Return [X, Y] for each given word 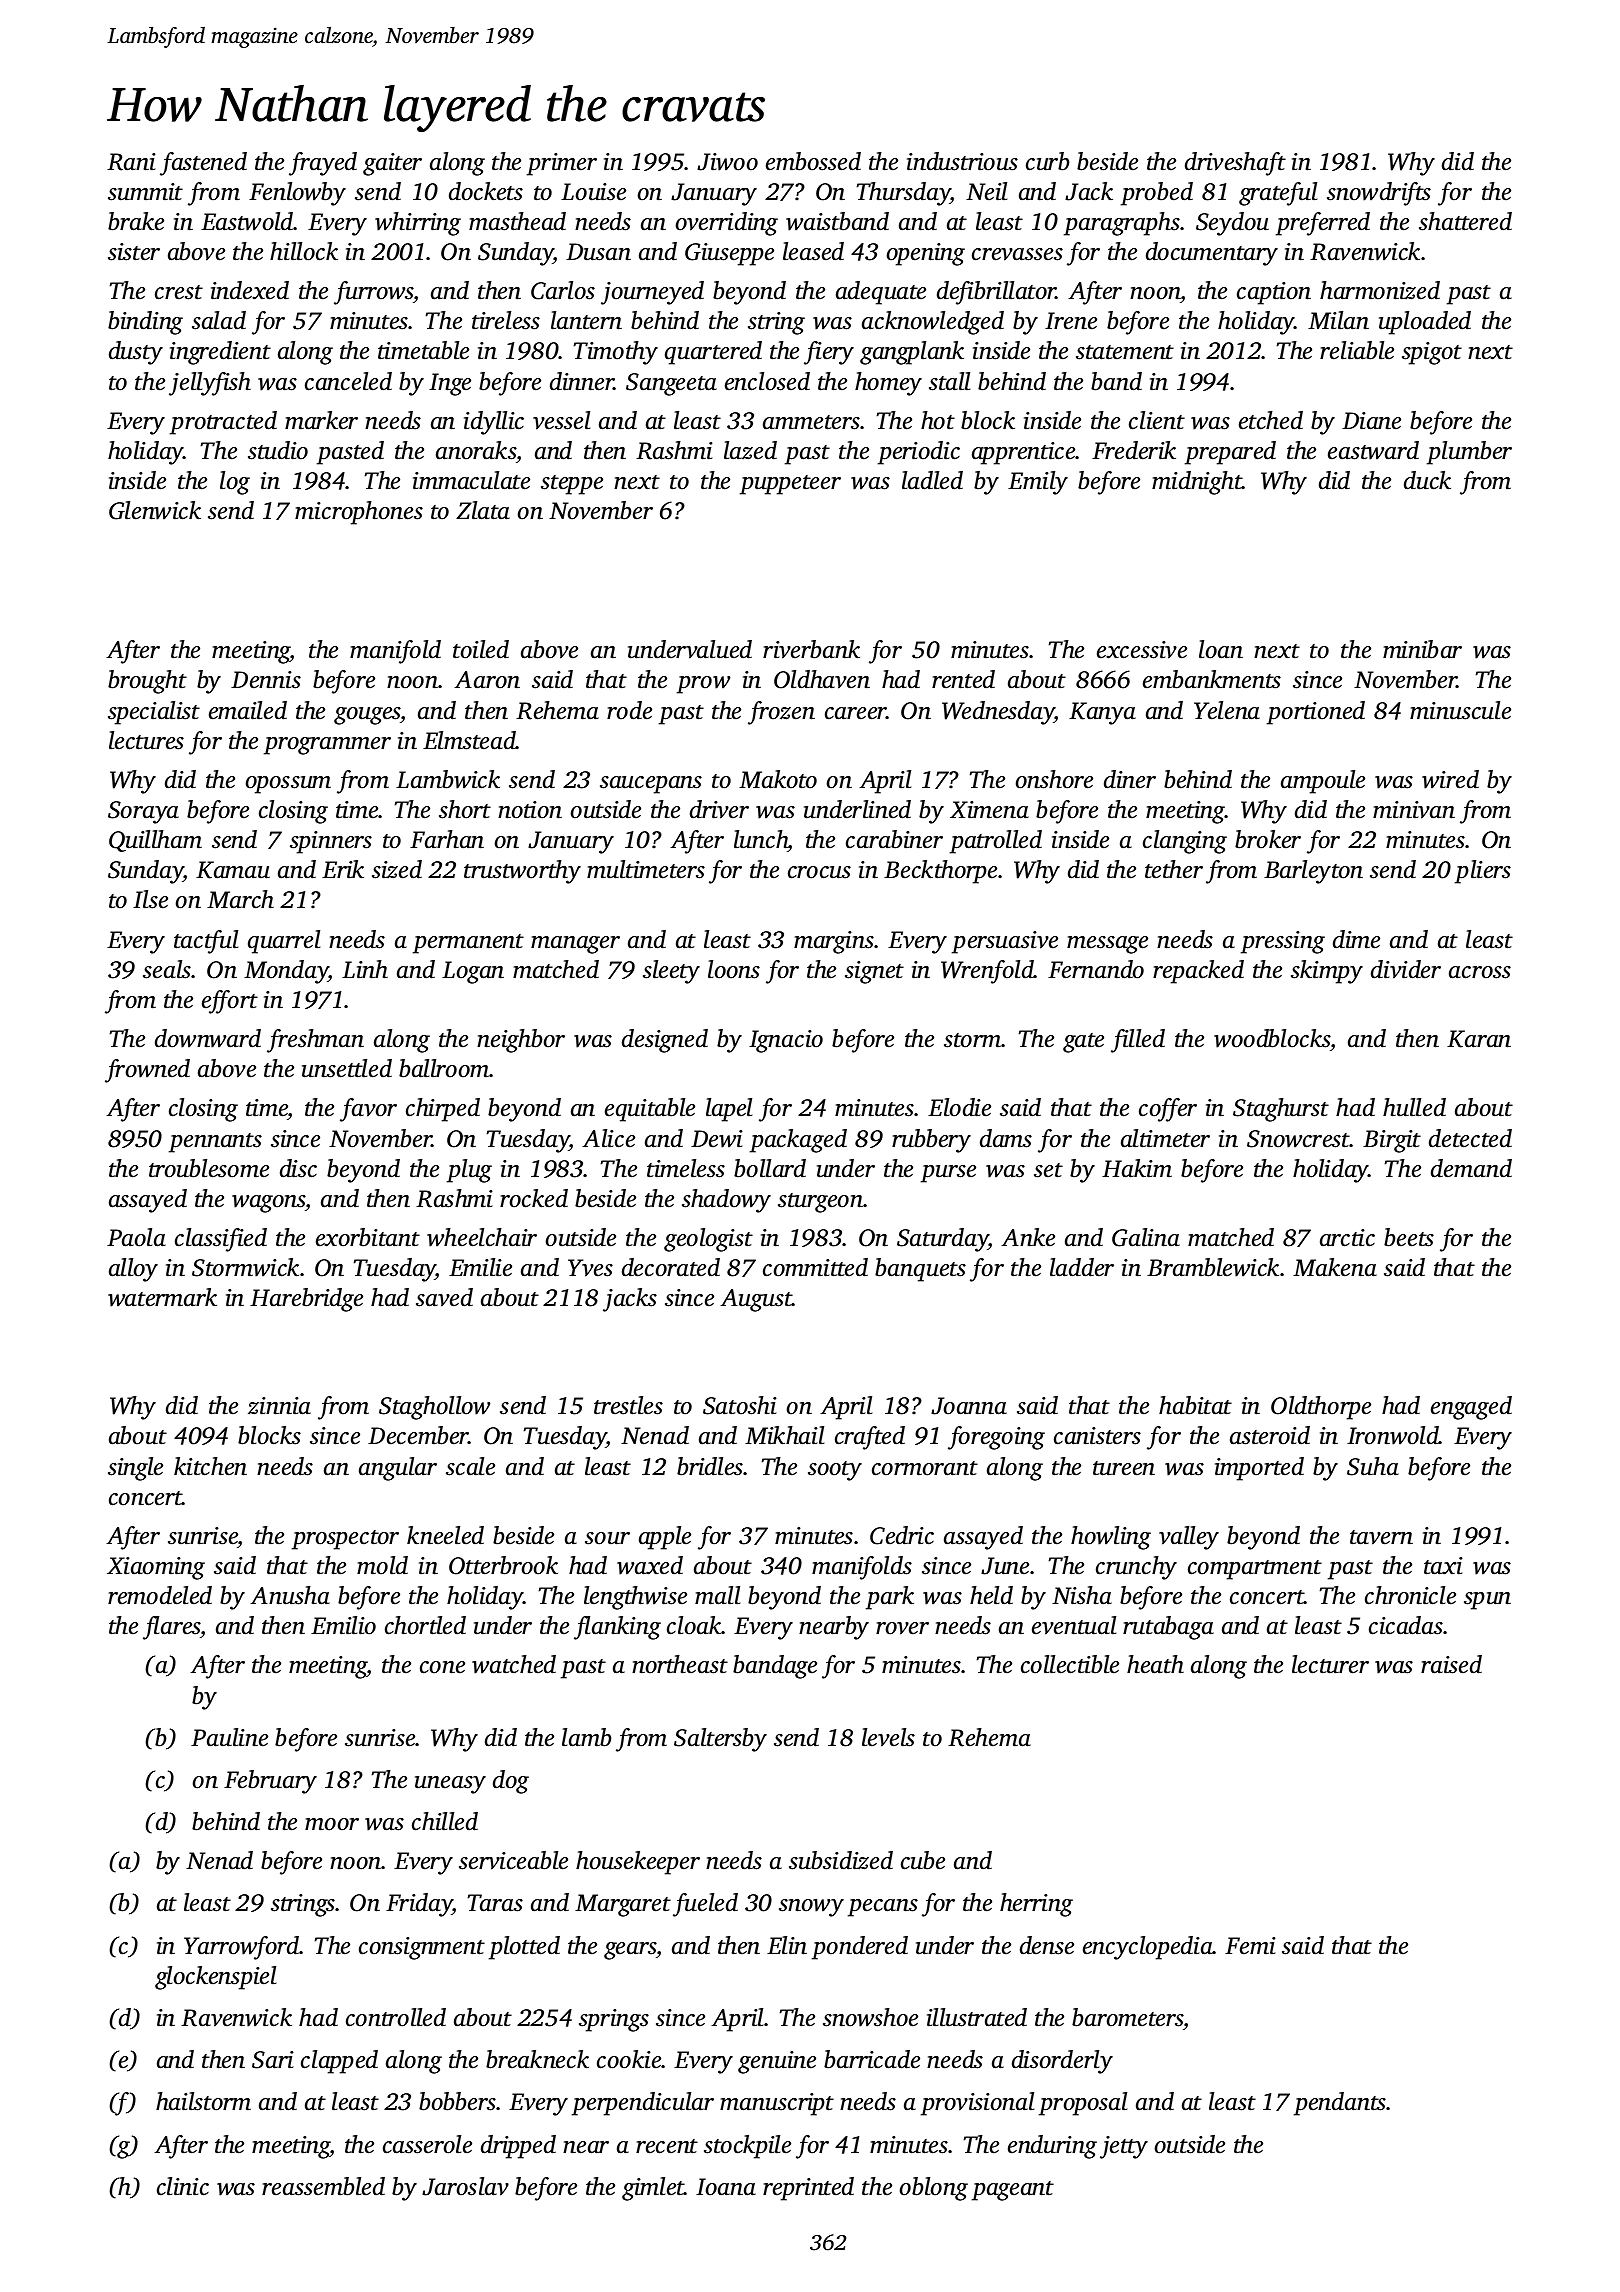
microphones [359, 513]
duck [1427, 480]
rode [629, 710]
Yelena [1227, 710]
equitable [650, 1110]
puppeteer [790, 485]
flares [172, 1628]
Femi [1250, 1946]
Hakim [1137, 1168]
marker [321, 420]
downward [208, 1038]
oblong [934, 2189]
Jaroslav [465, 2186]
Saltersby [720, 1740]
